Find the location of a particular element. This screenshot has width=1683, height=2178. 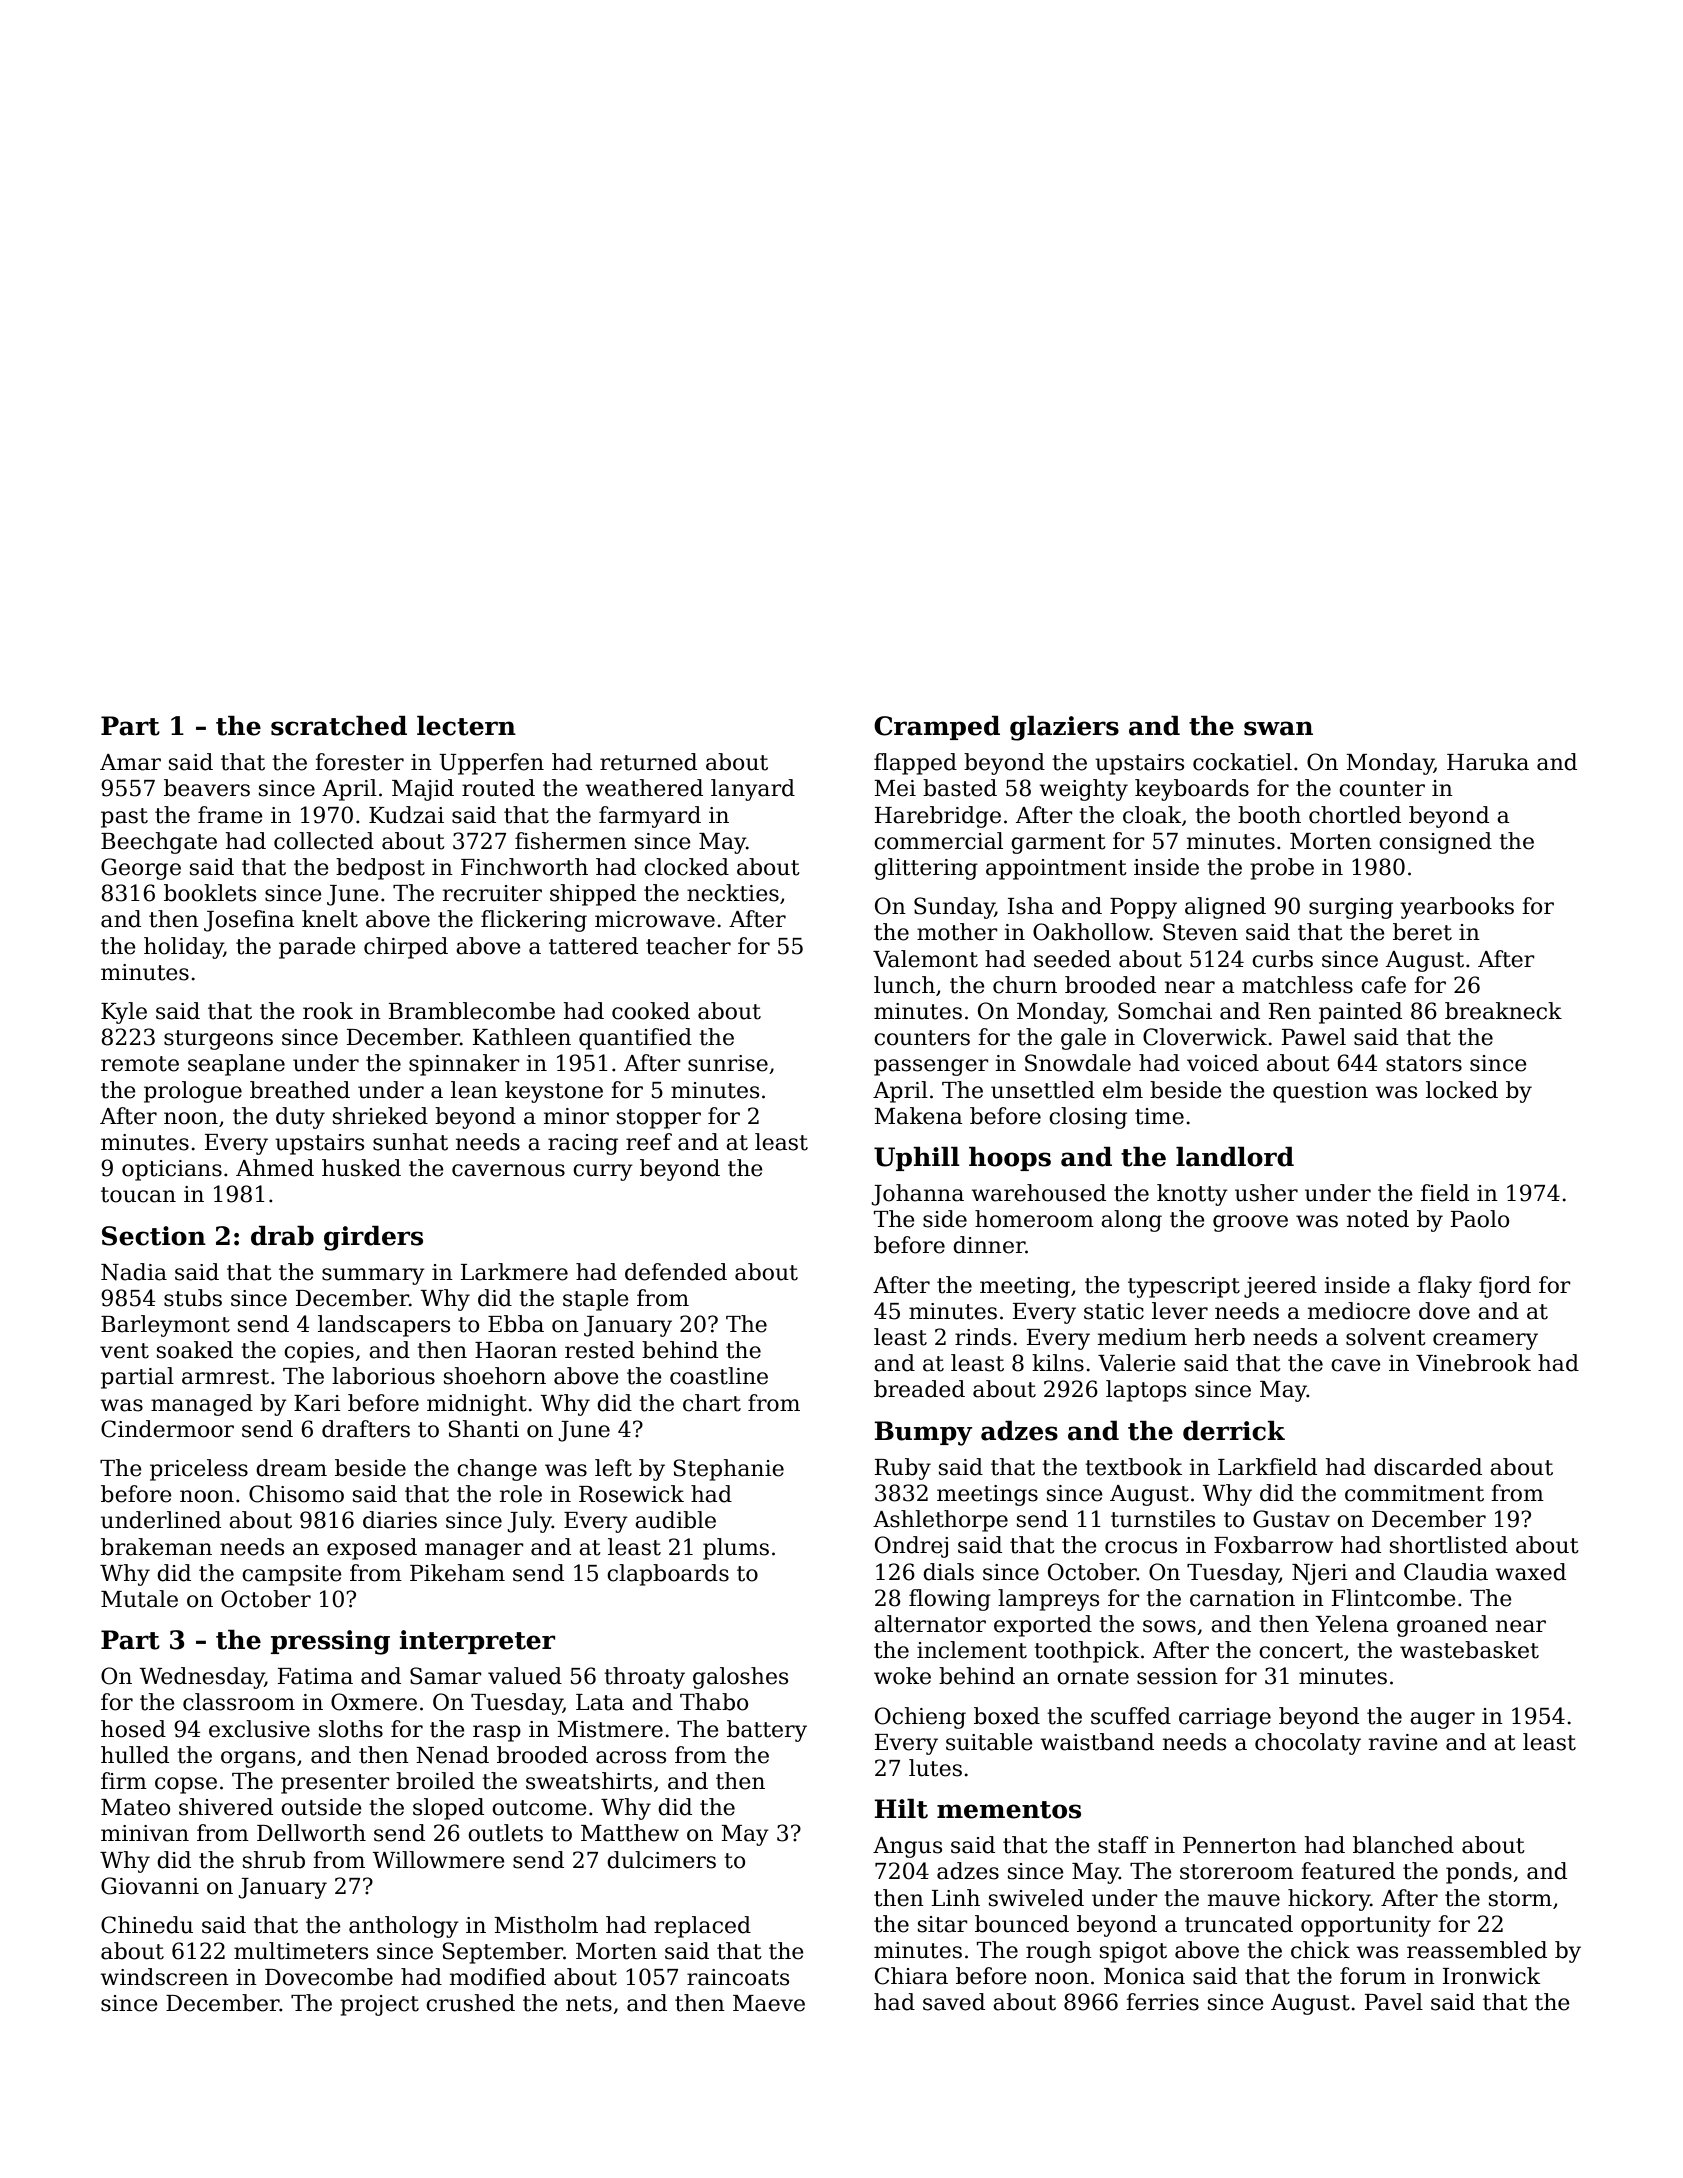

turnstiles is located at coordinates (1163, 1519).
